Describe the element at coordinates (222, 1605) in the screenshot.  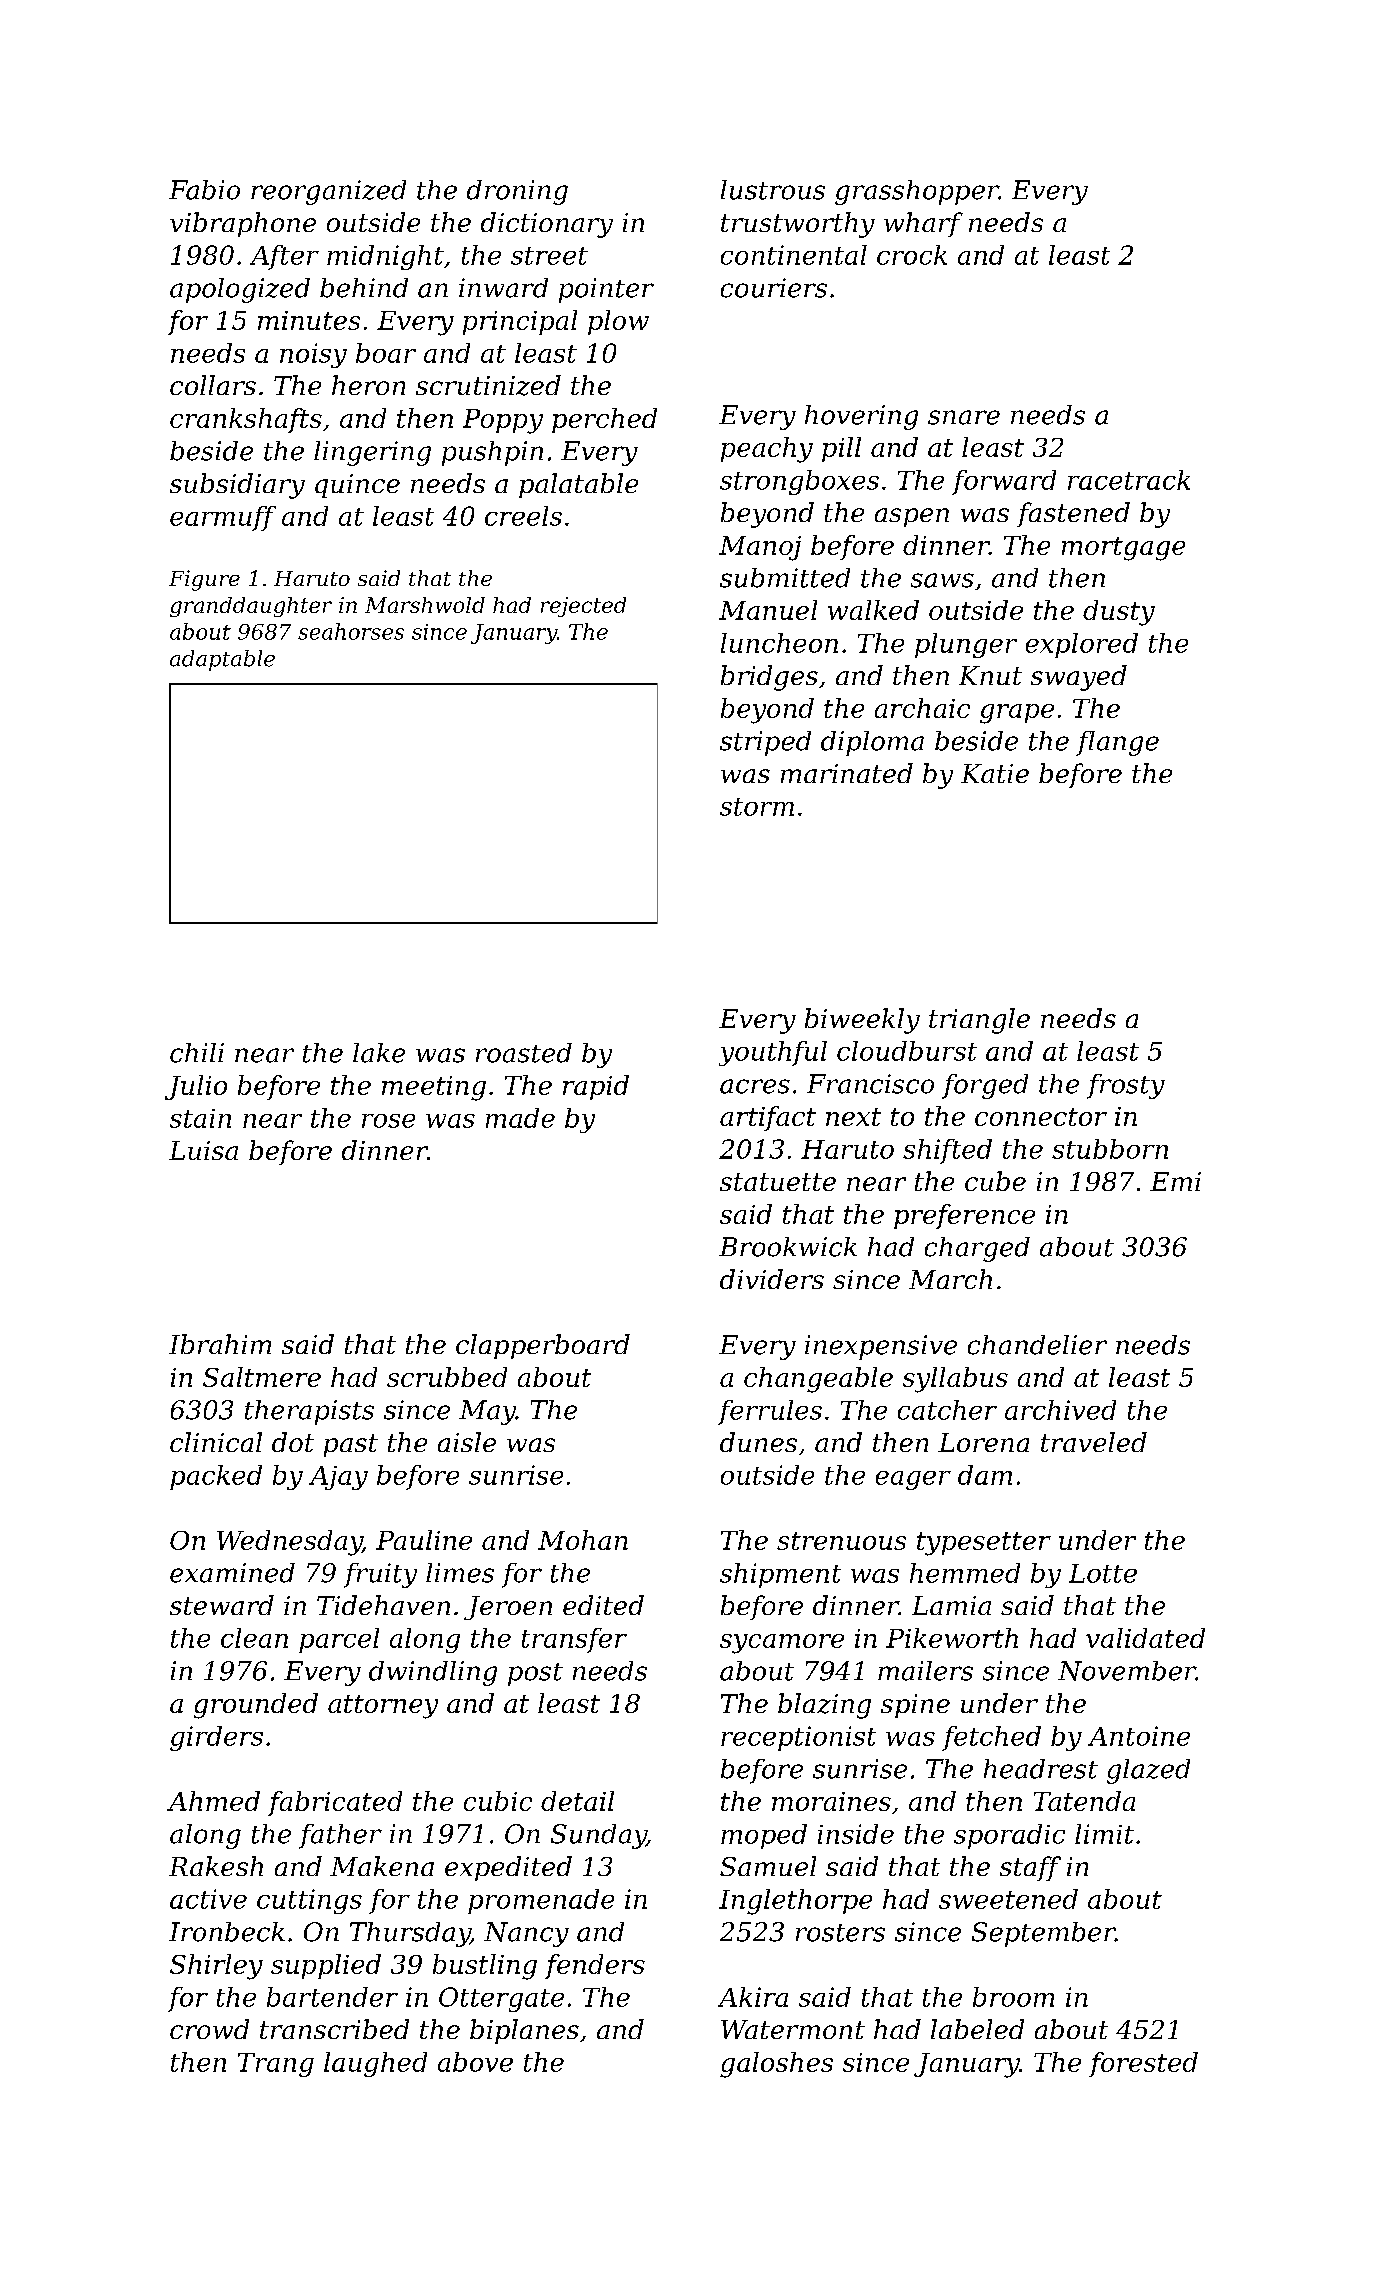
I see `steward` at that location.
